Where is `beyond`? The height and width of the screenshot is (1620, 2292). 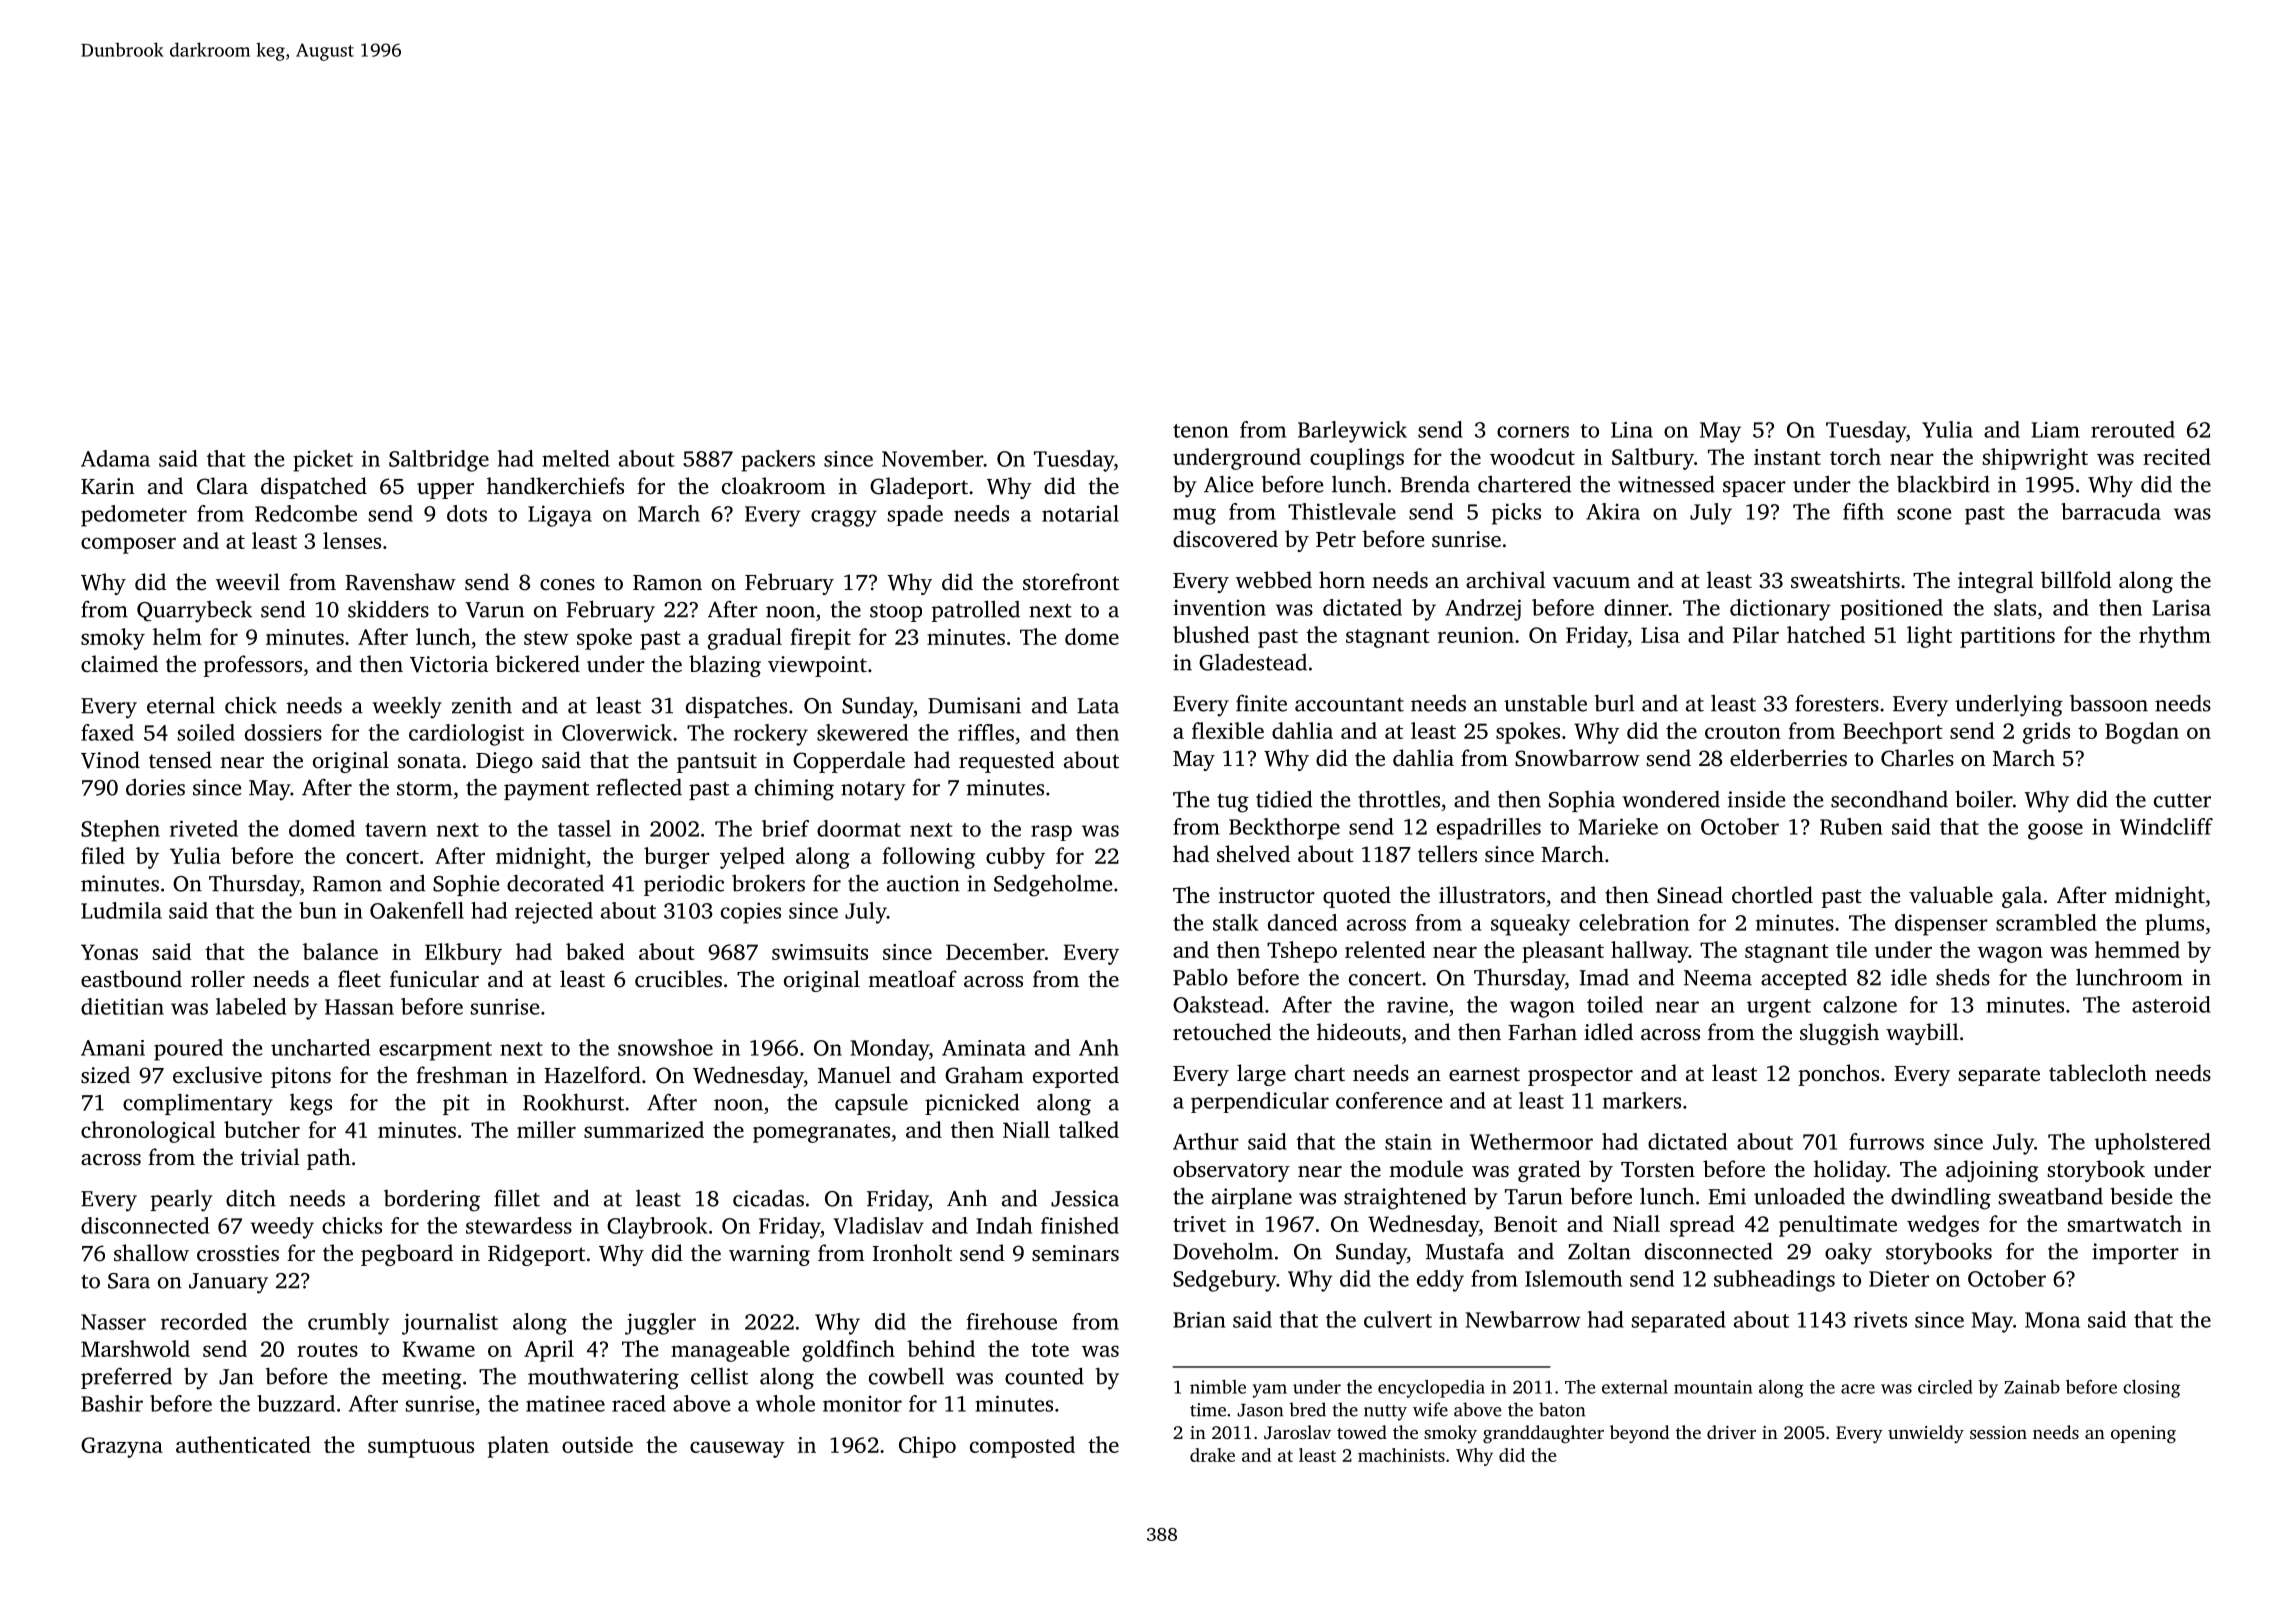 beyond is located at coordinates (1639, 1434).
